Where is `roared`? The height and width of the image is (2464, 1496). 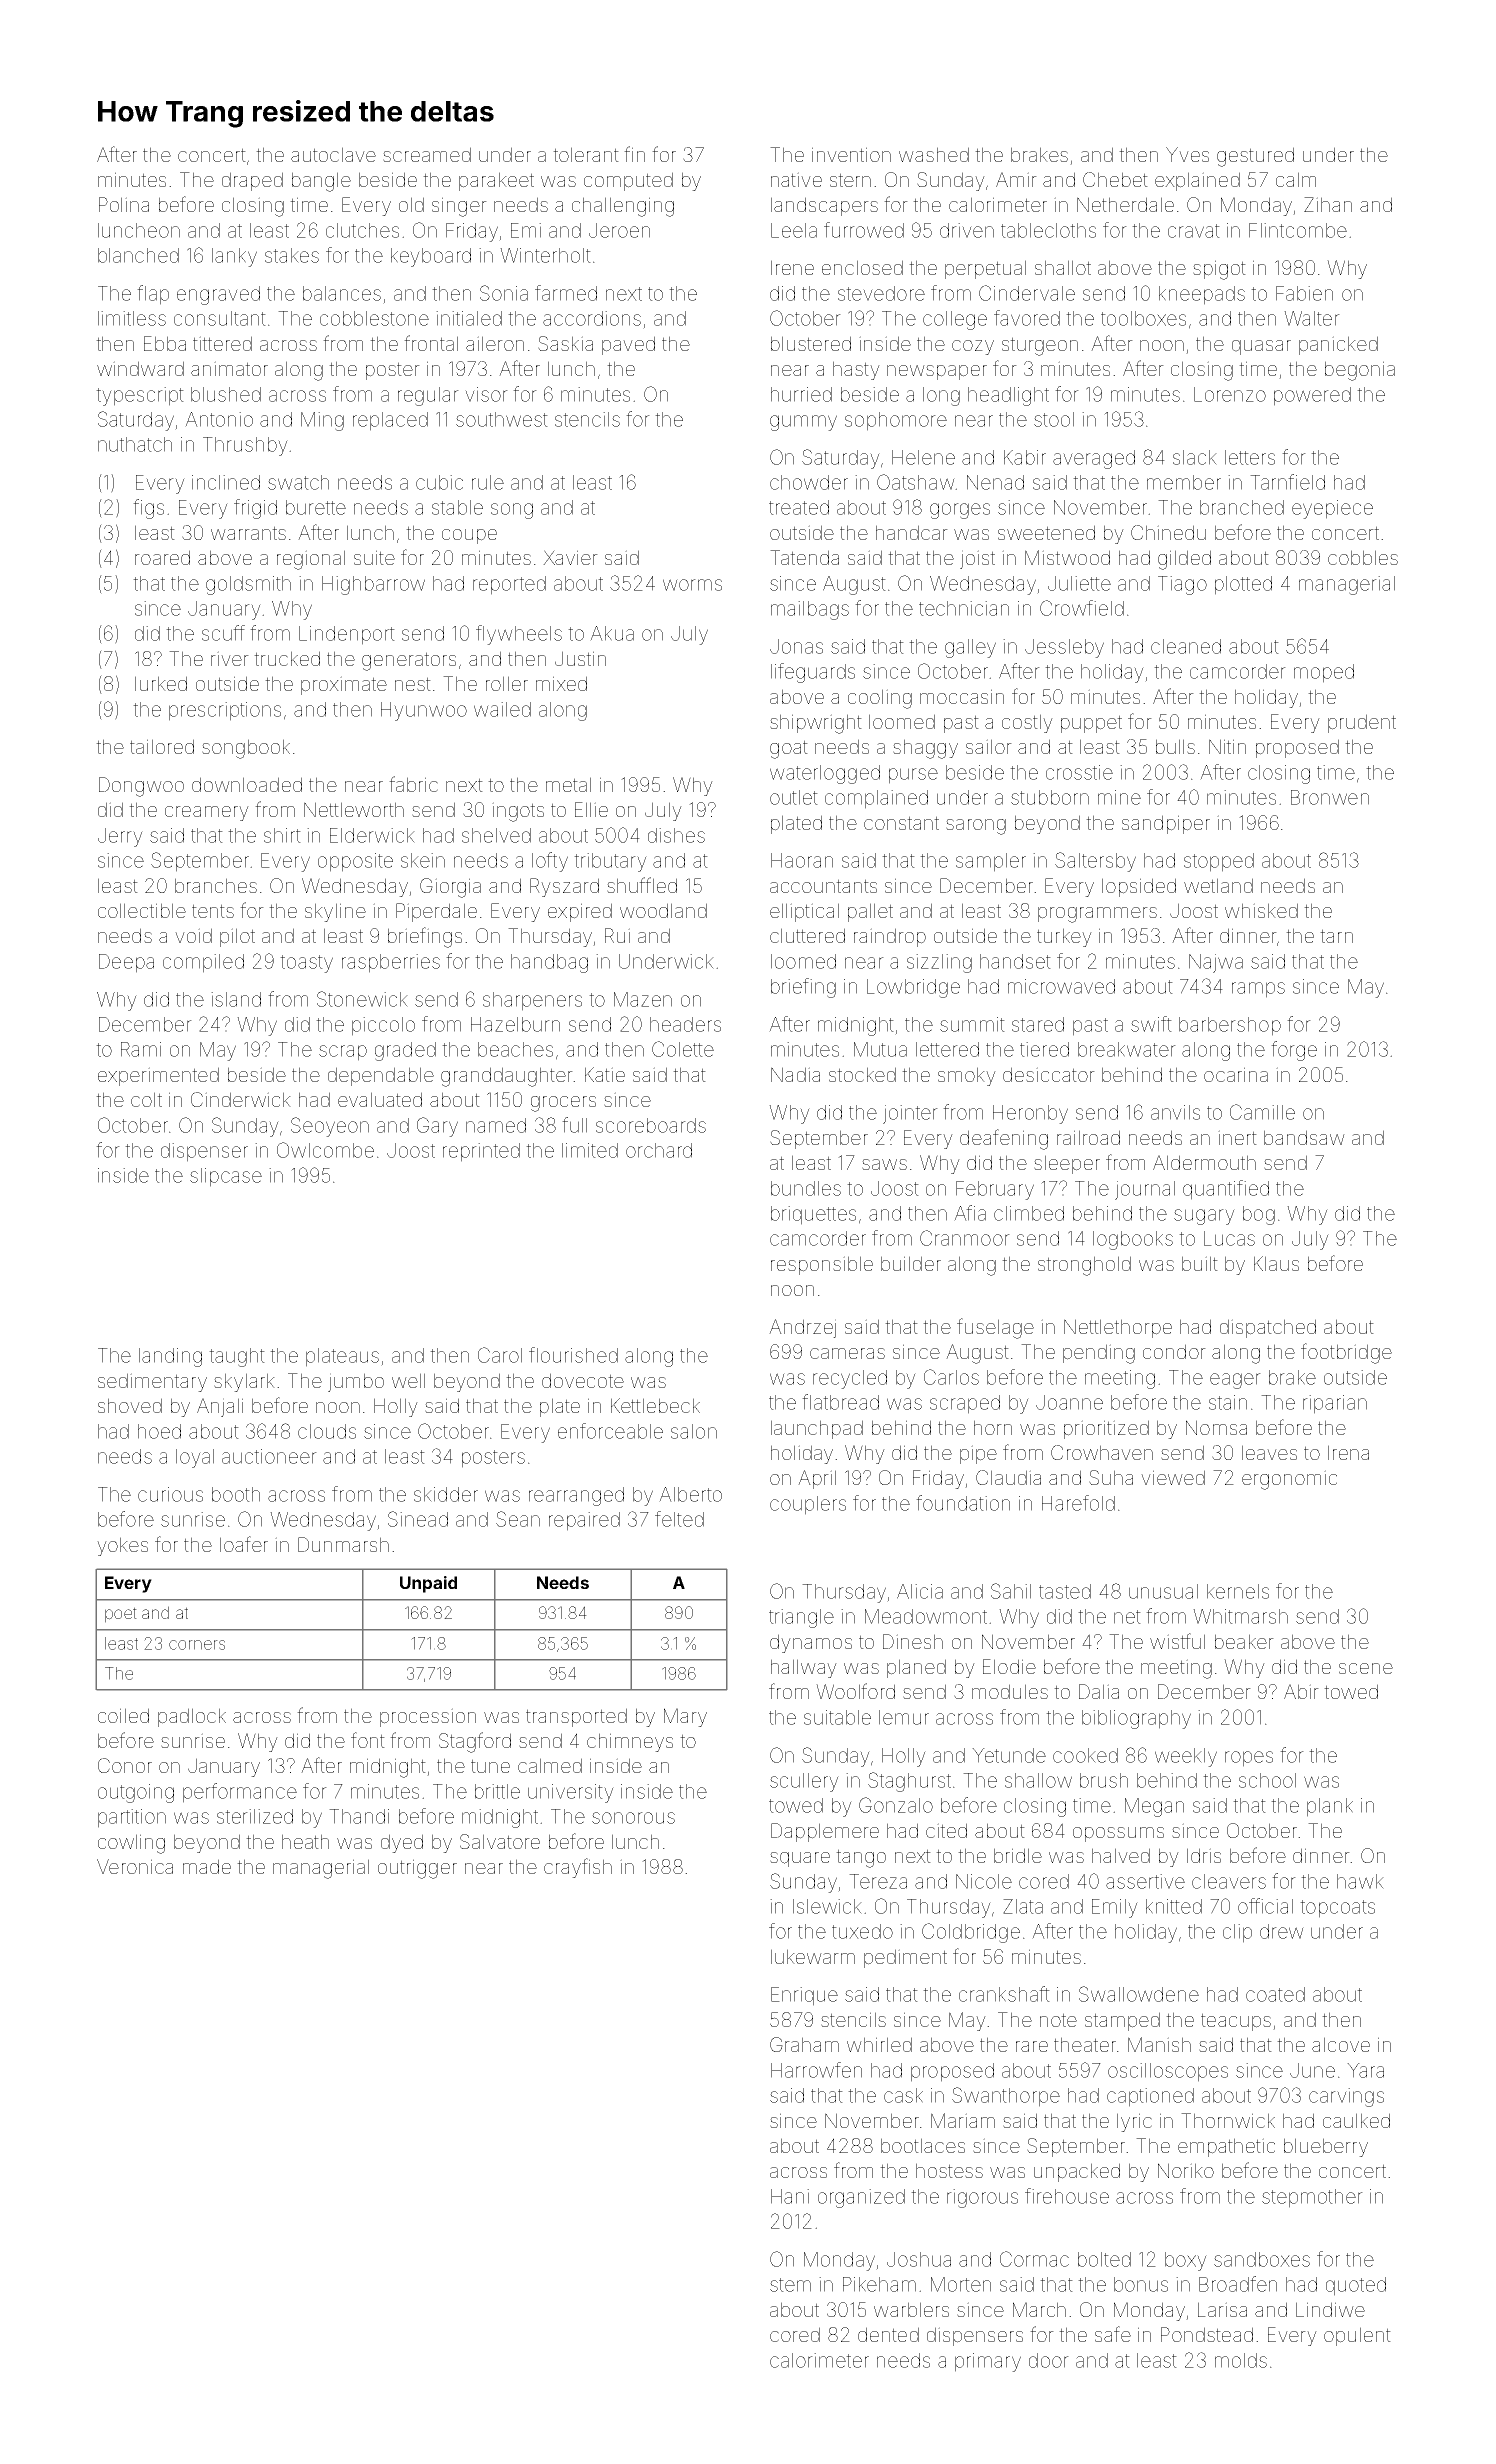
roared is located at coordinates (162, 557).
